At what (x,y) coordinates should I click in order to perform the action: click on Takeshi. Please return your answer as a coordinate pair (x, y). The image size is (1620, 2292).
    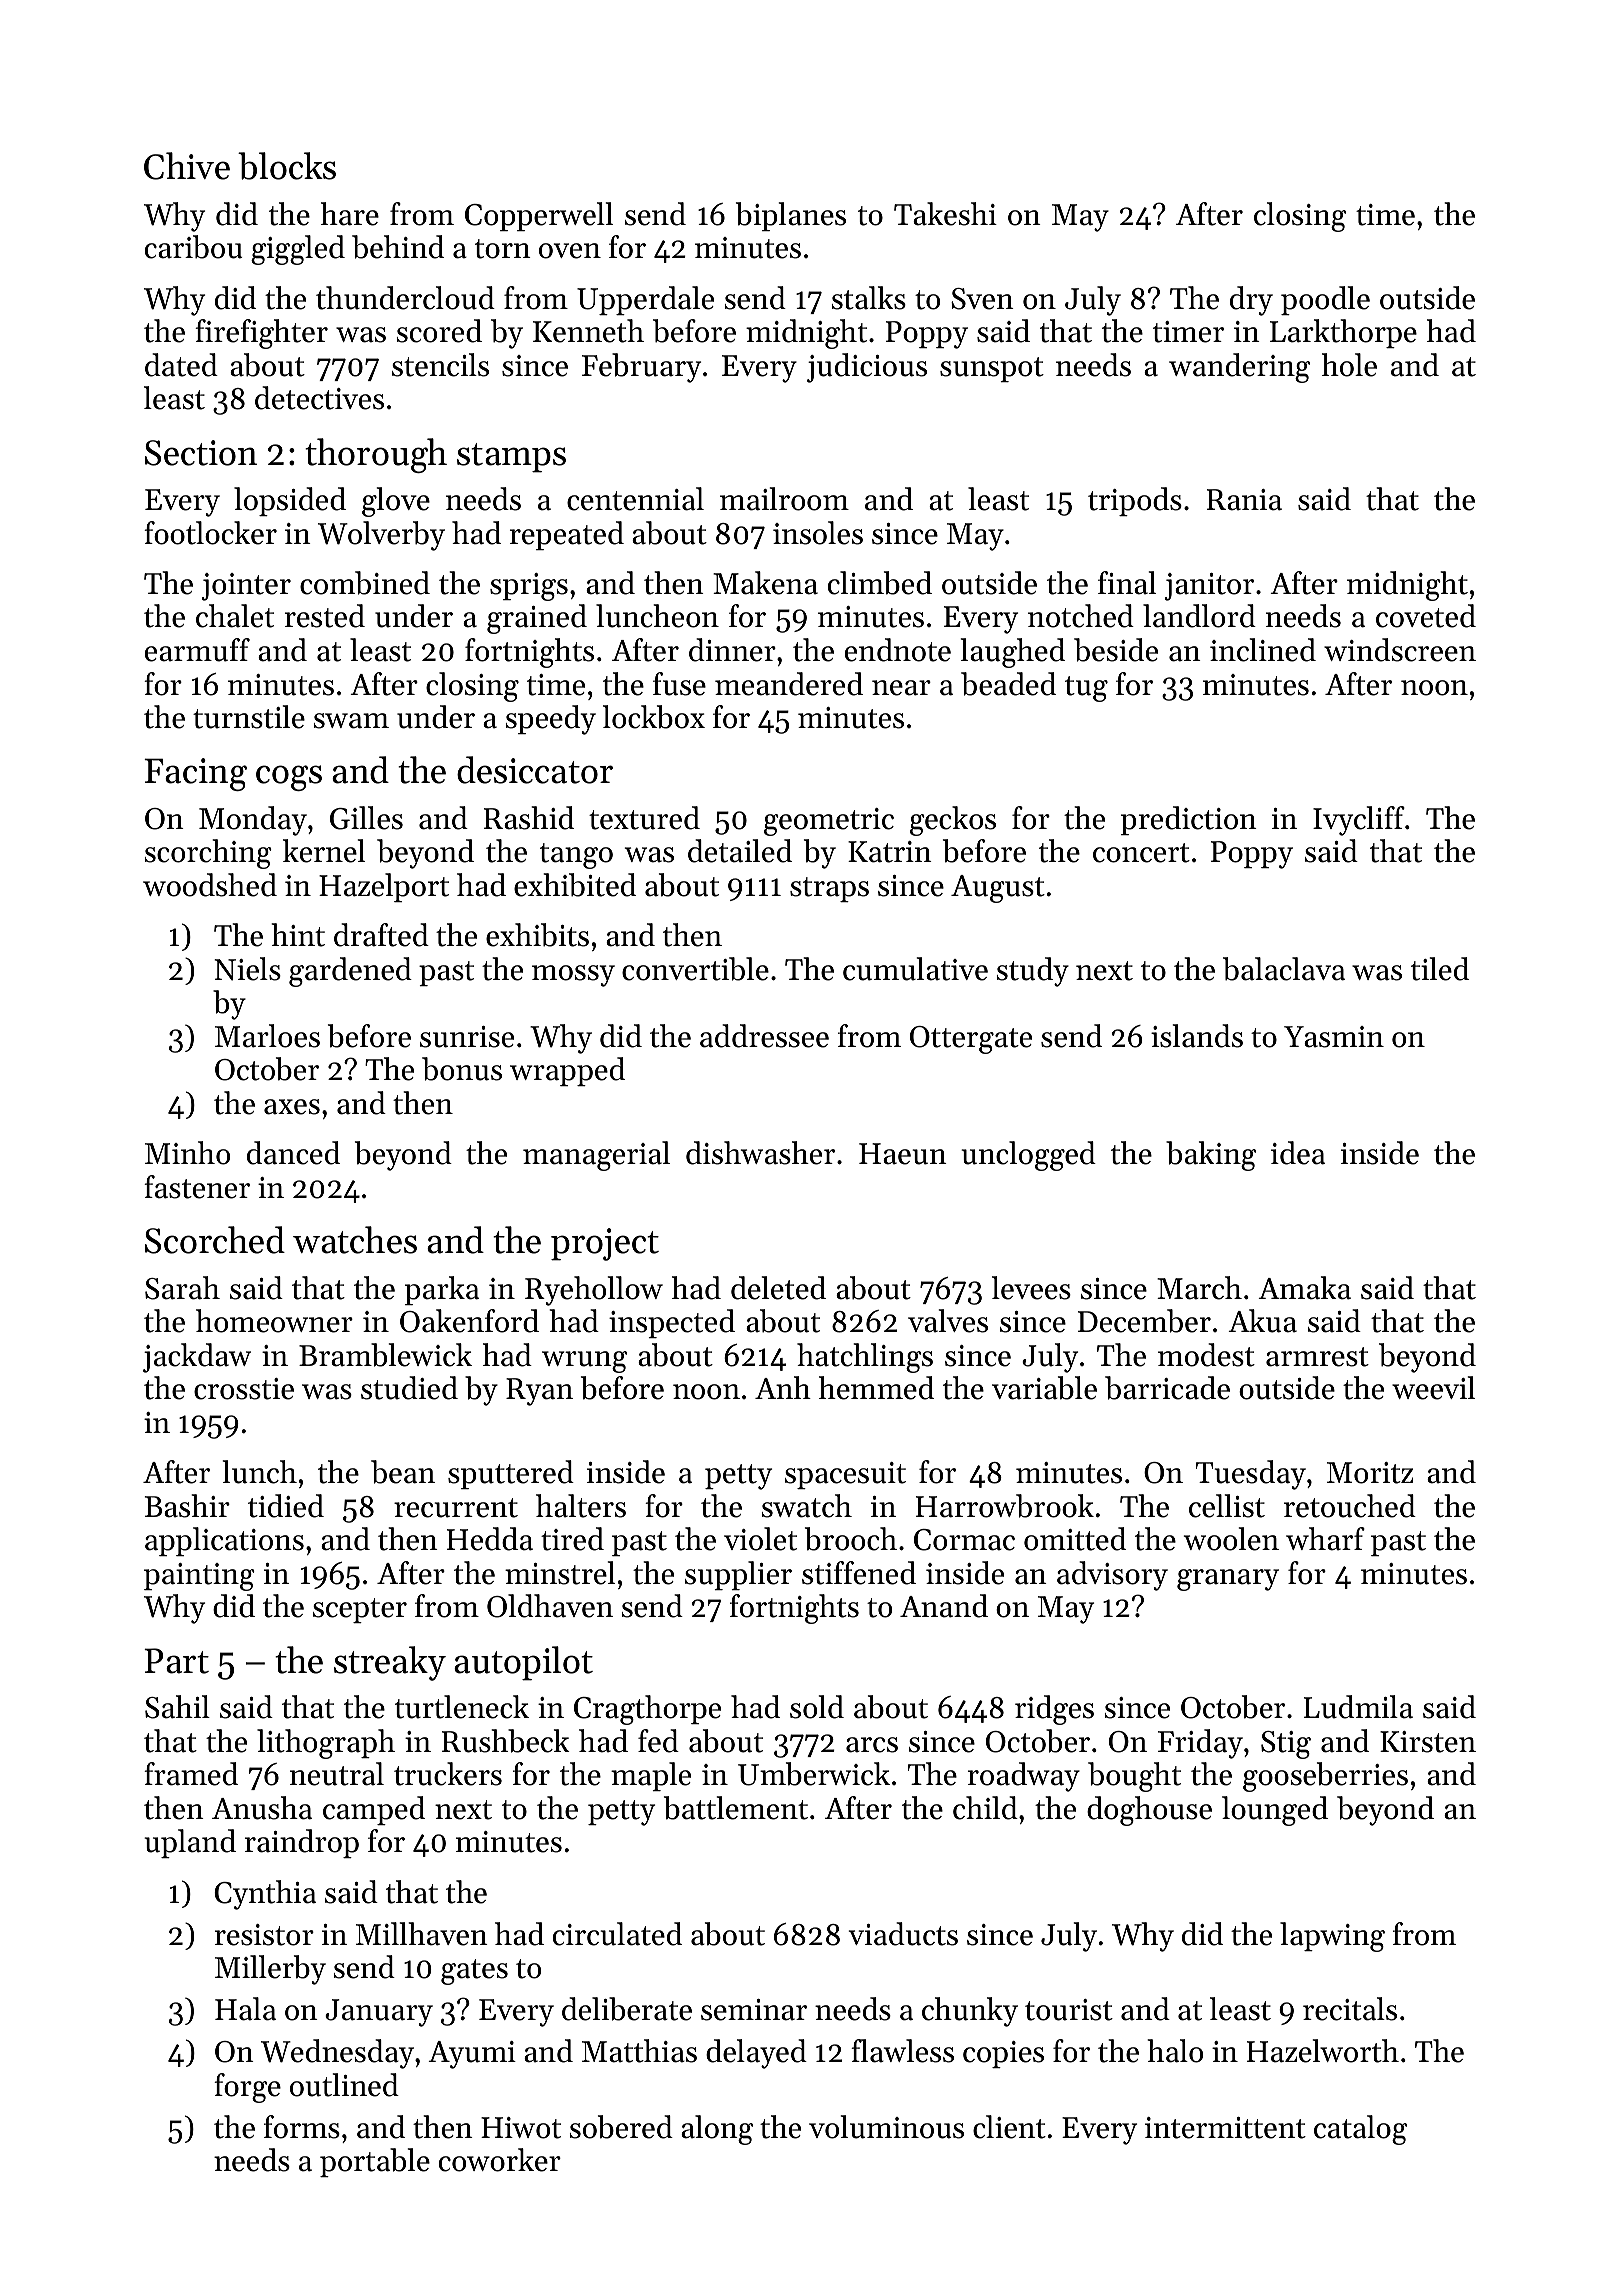
    Looking at the image, I should click on (945, 214).
